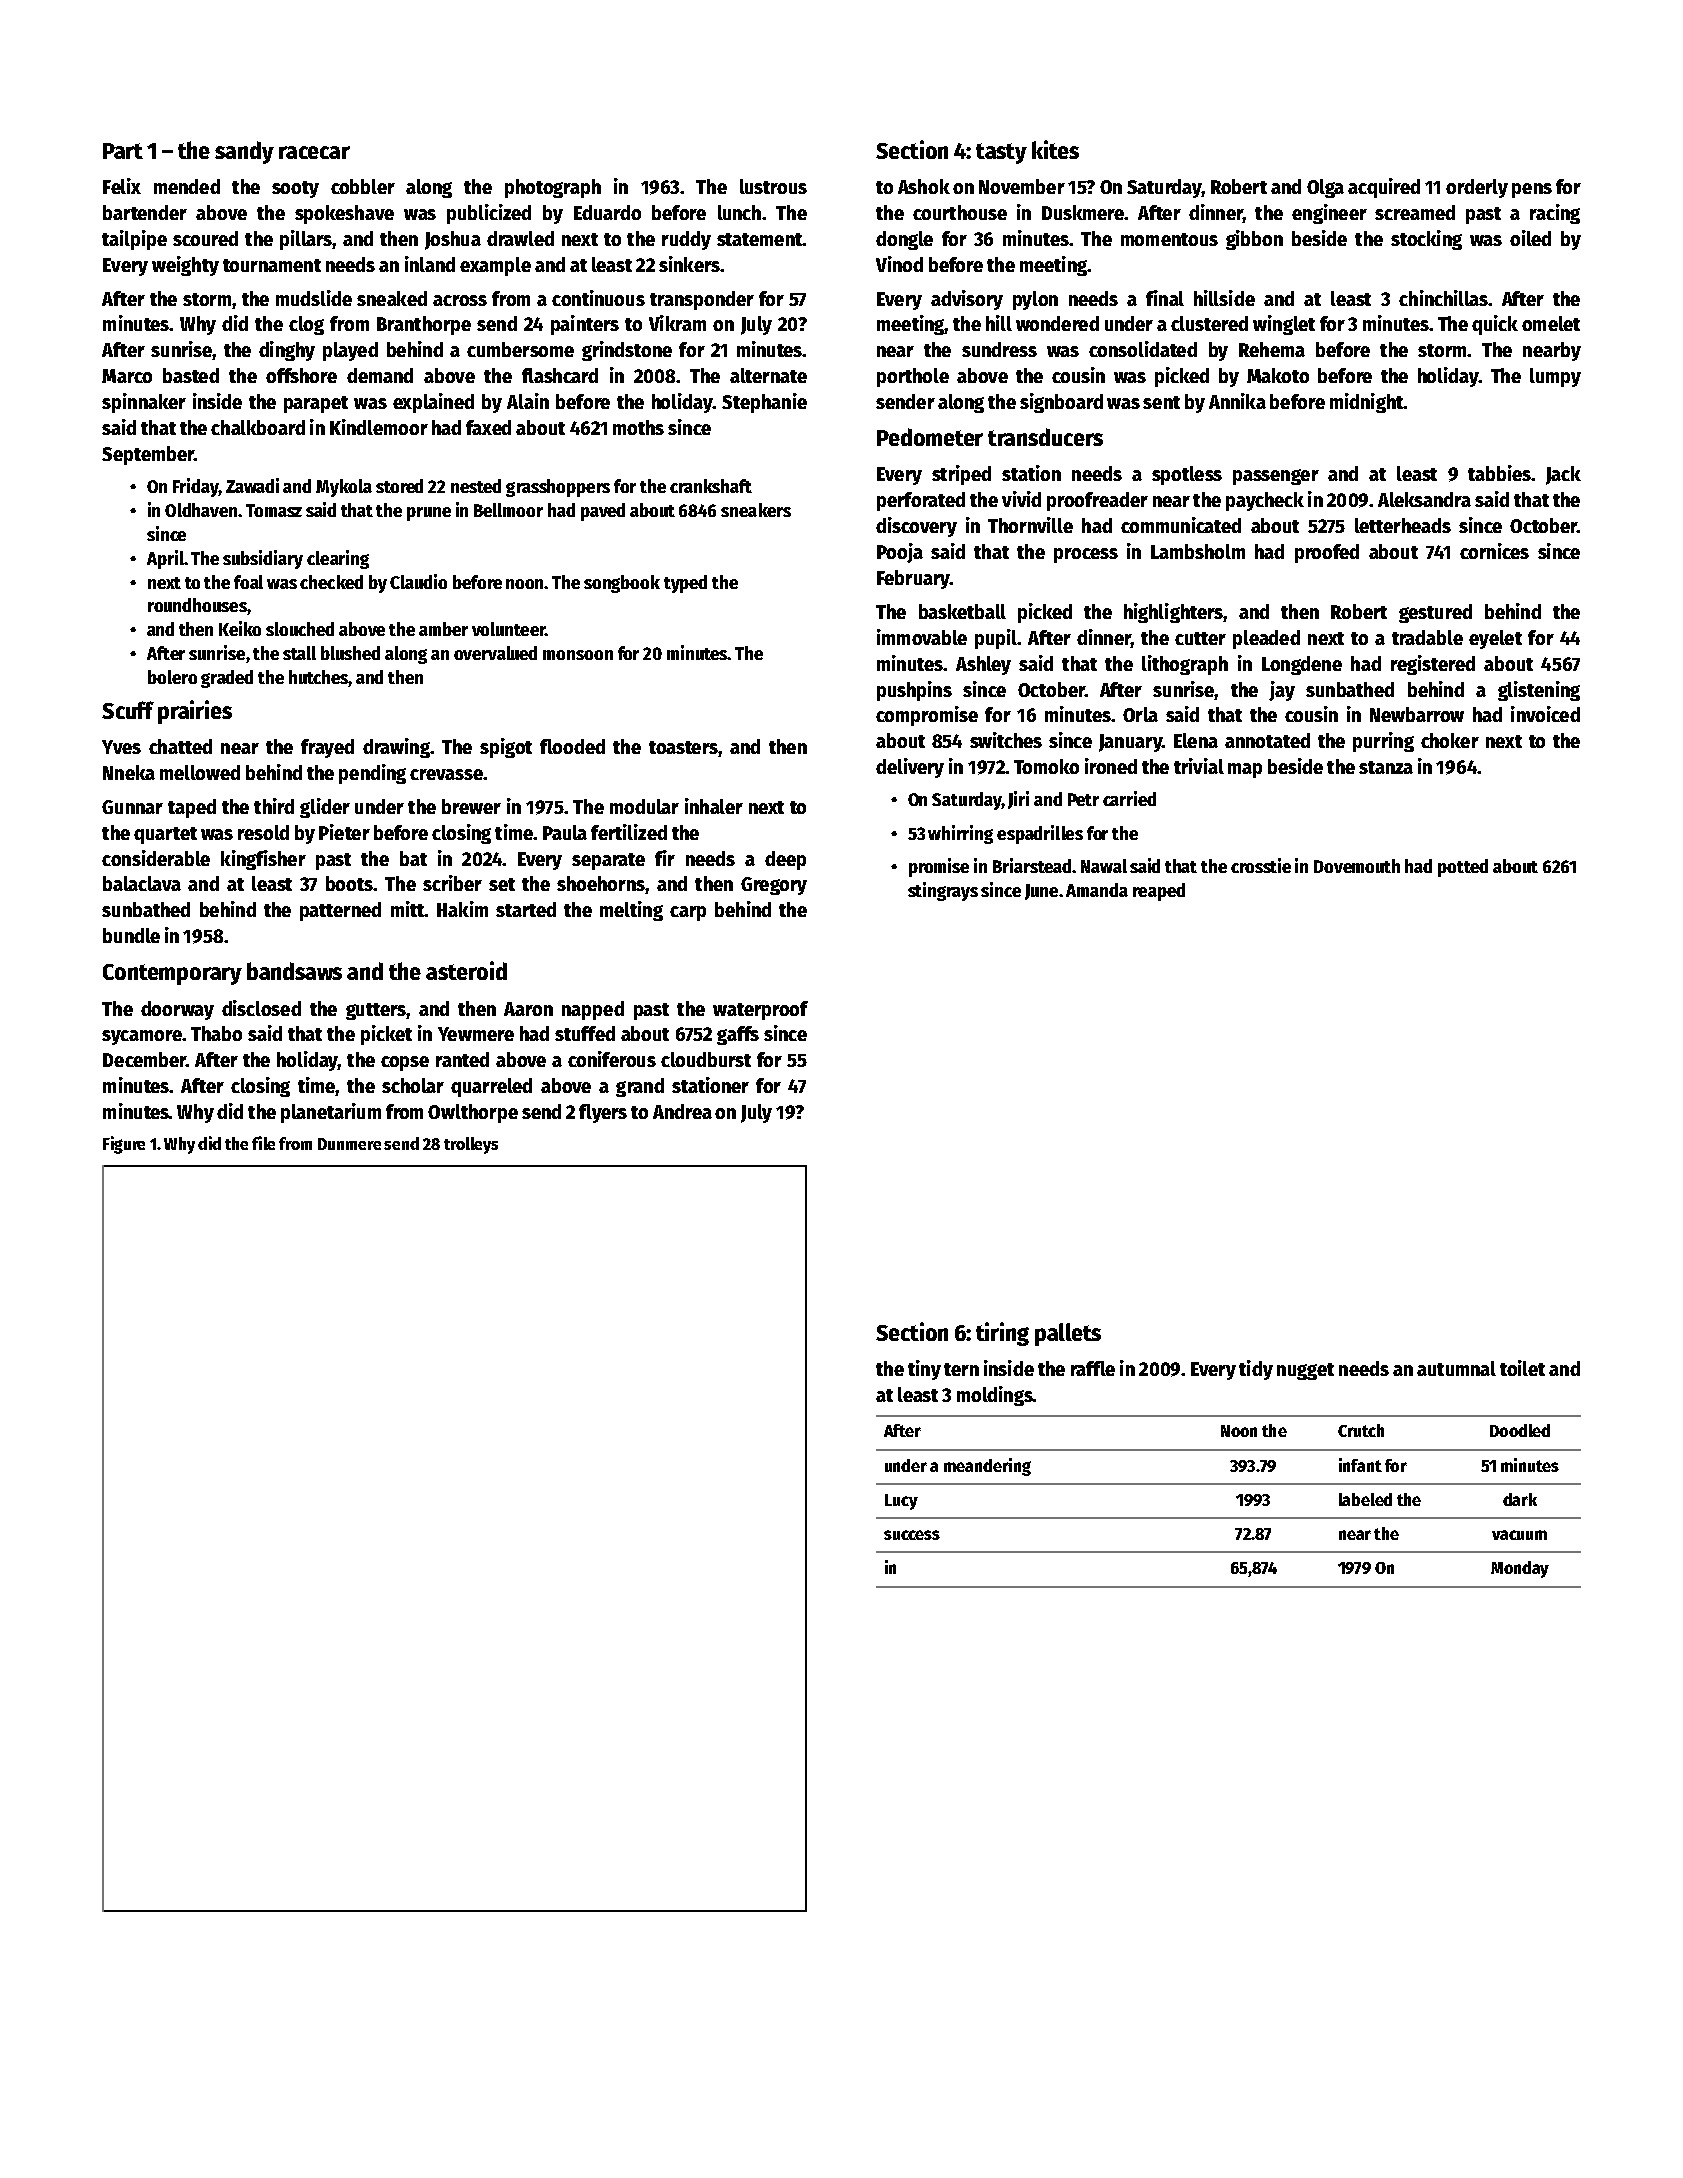 Image resolution: width=1683 pixels, height=2178 pixels. I want to click on tidy, so click(1256, 1370).
